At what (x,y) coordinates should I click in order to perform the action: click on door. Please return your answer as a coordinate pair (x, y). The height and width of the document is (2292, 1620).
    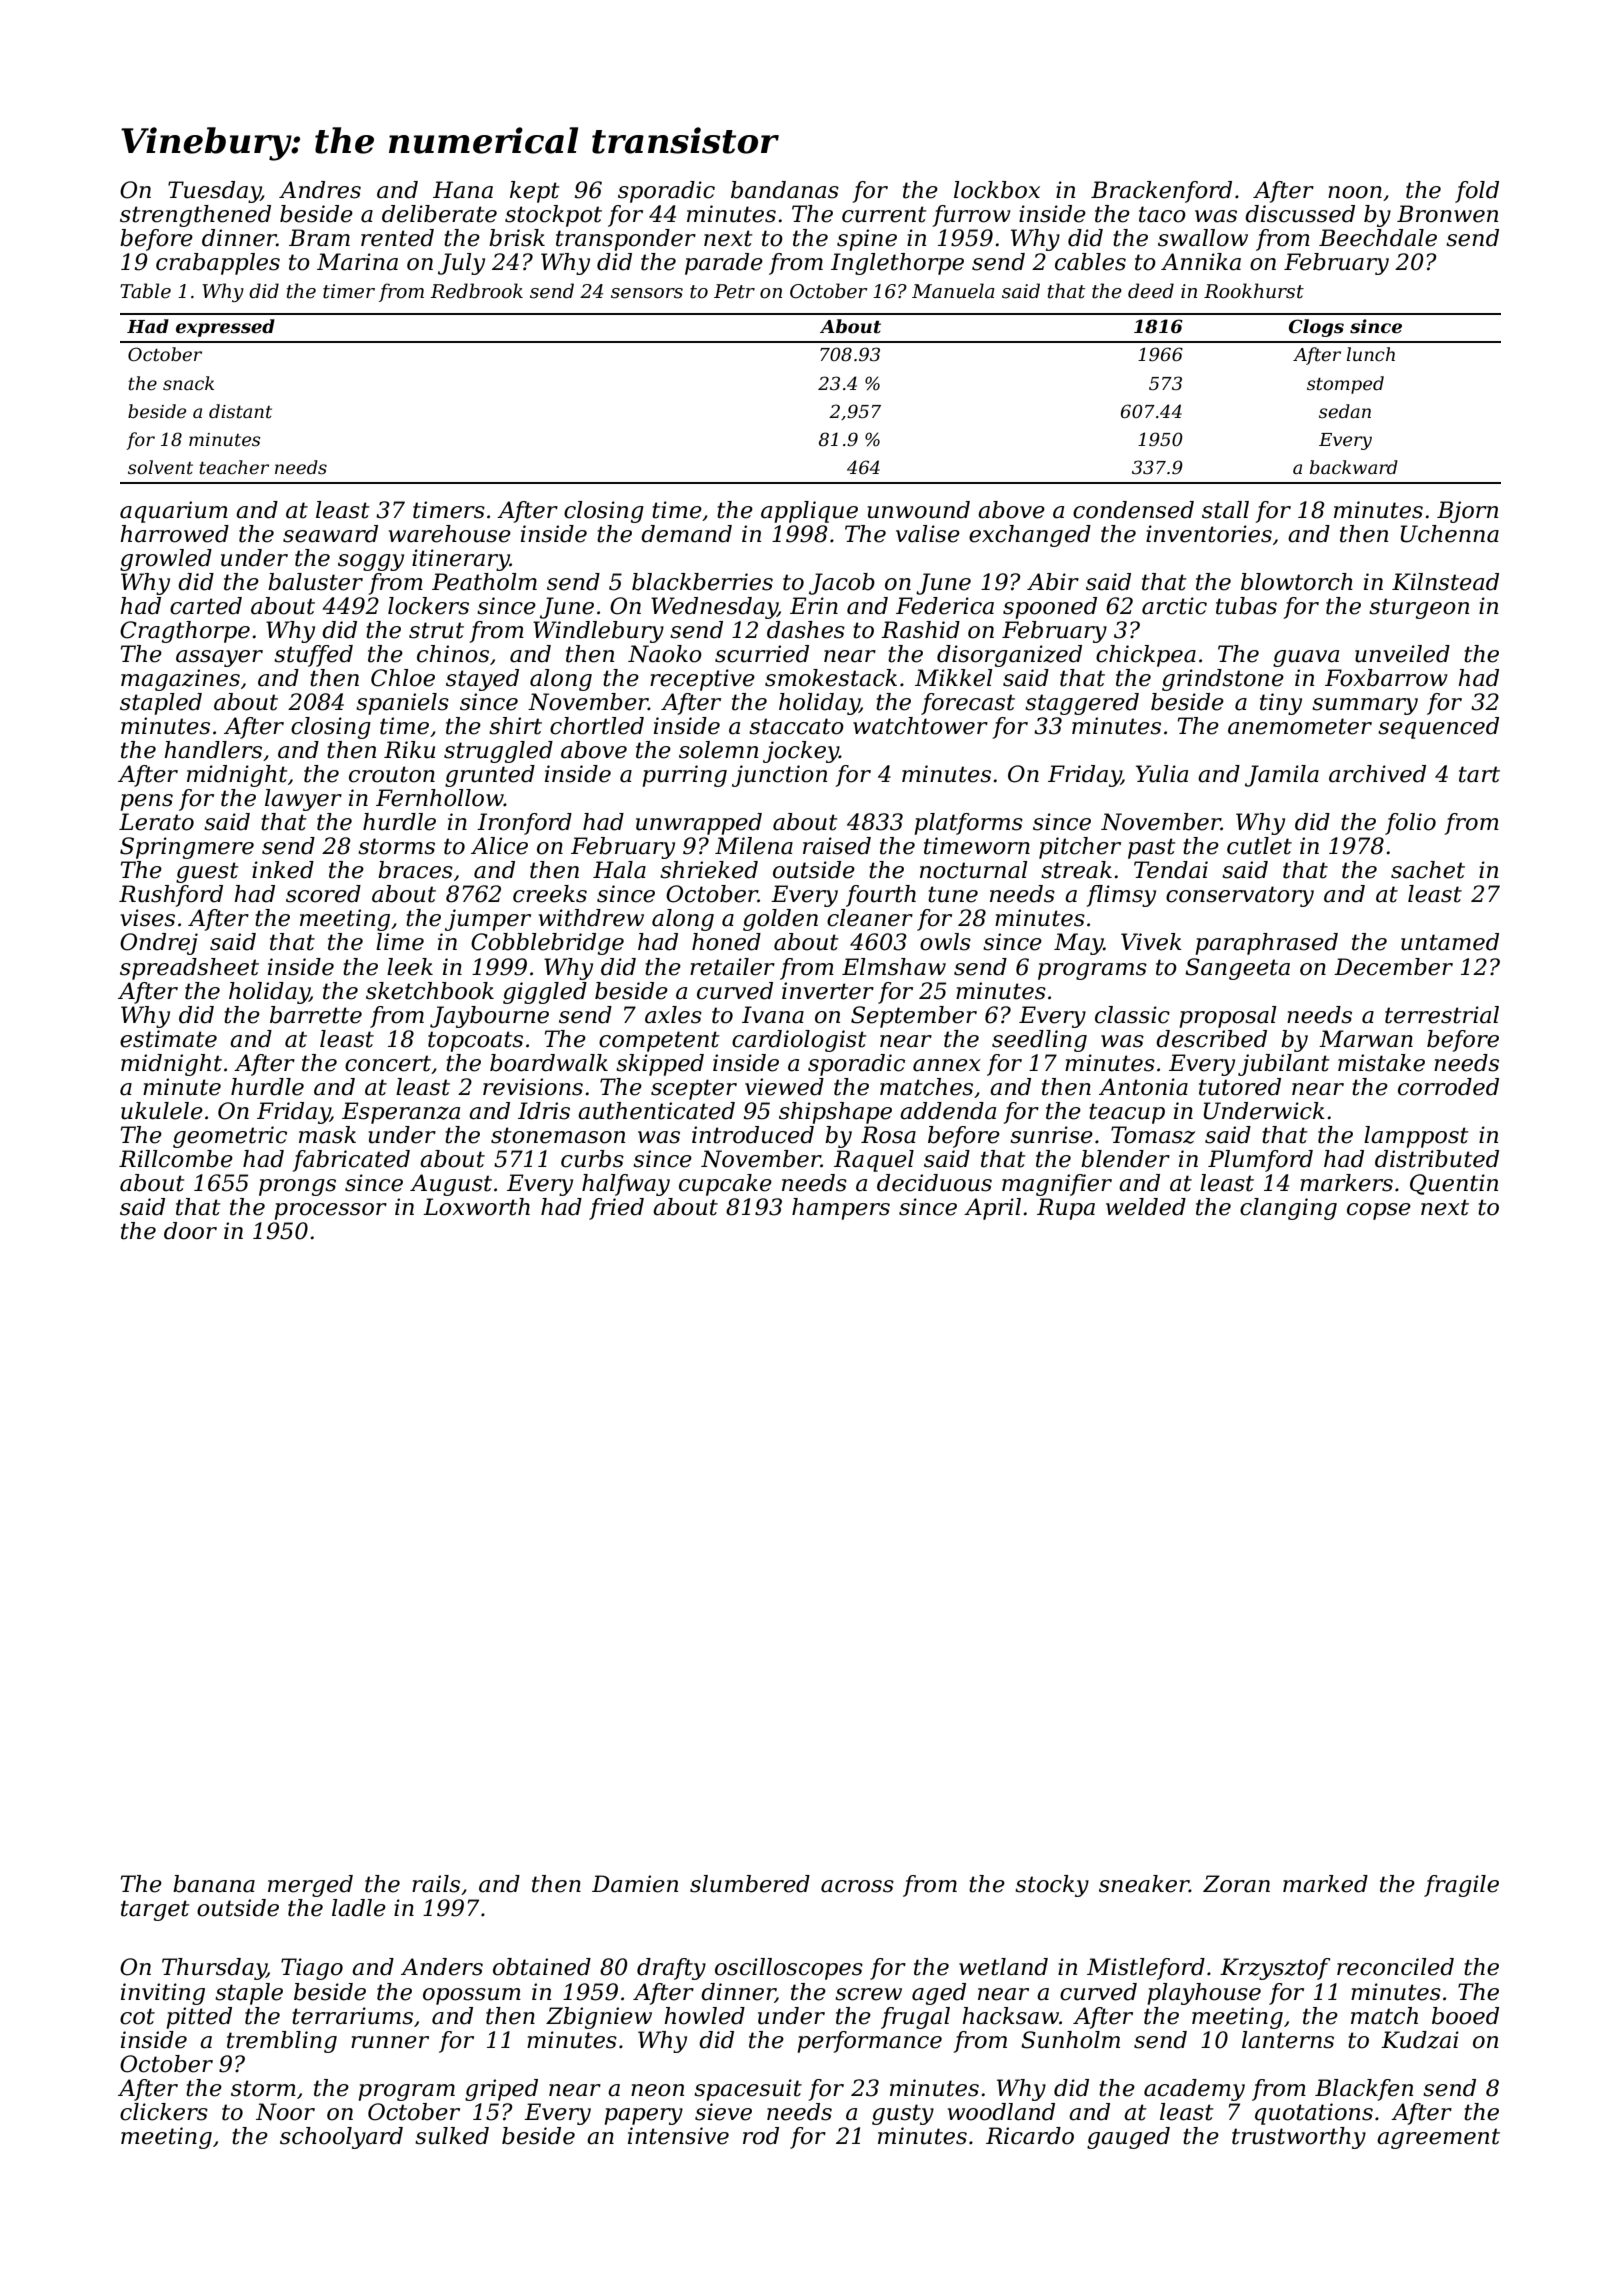
    Looking at the image, I should click on (190, 1231).
